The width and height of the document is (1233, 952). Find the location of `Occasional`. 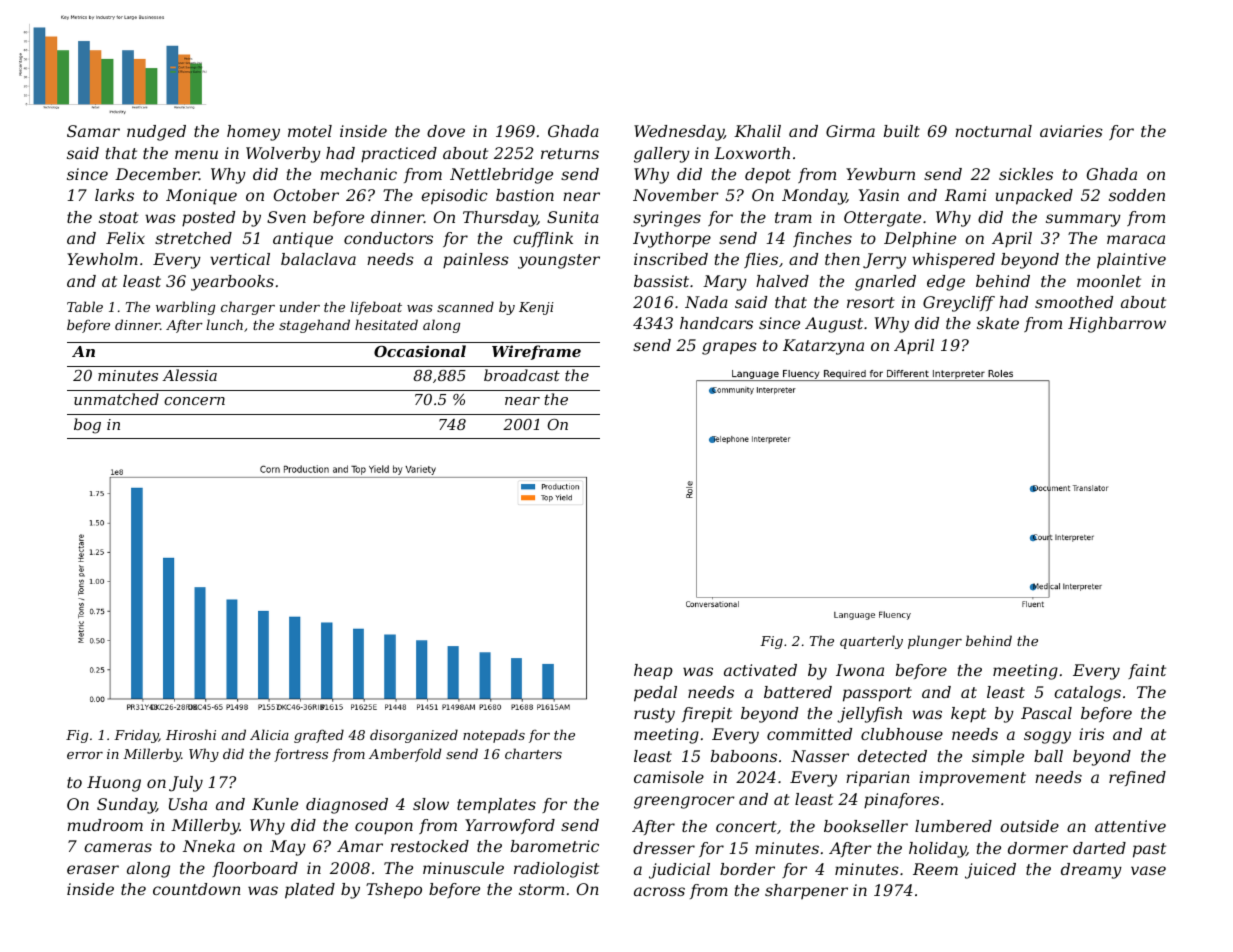

Occasional is located at coordinates (420, 351).
